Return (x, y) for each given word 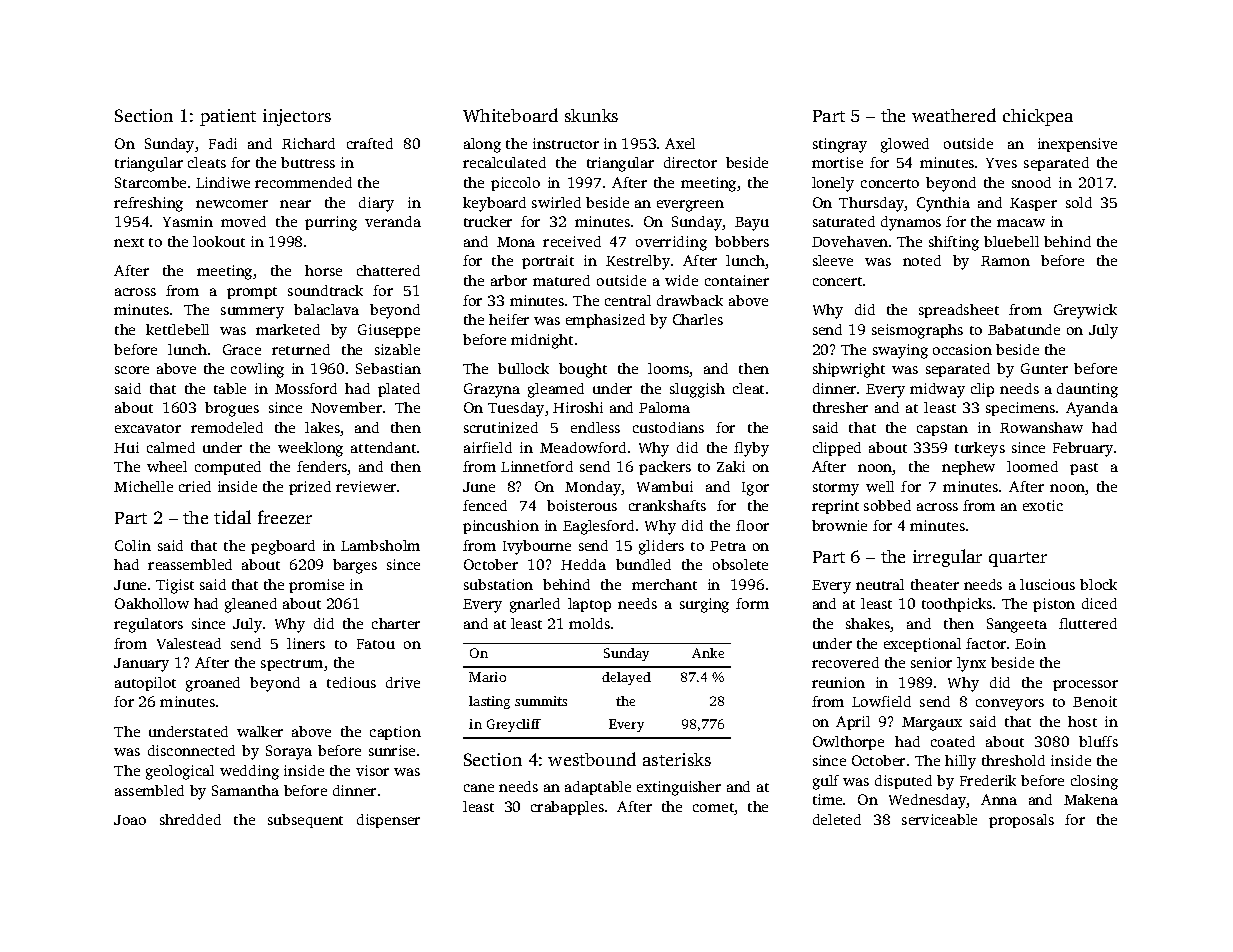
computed (228, 468)
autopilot (145, 684)
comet (713, 807)
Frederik (988, 780)
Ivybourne (537, 547)
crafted (370, 143)
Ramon (1005, 261)
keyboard (494, 204)
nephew (968, 468)
